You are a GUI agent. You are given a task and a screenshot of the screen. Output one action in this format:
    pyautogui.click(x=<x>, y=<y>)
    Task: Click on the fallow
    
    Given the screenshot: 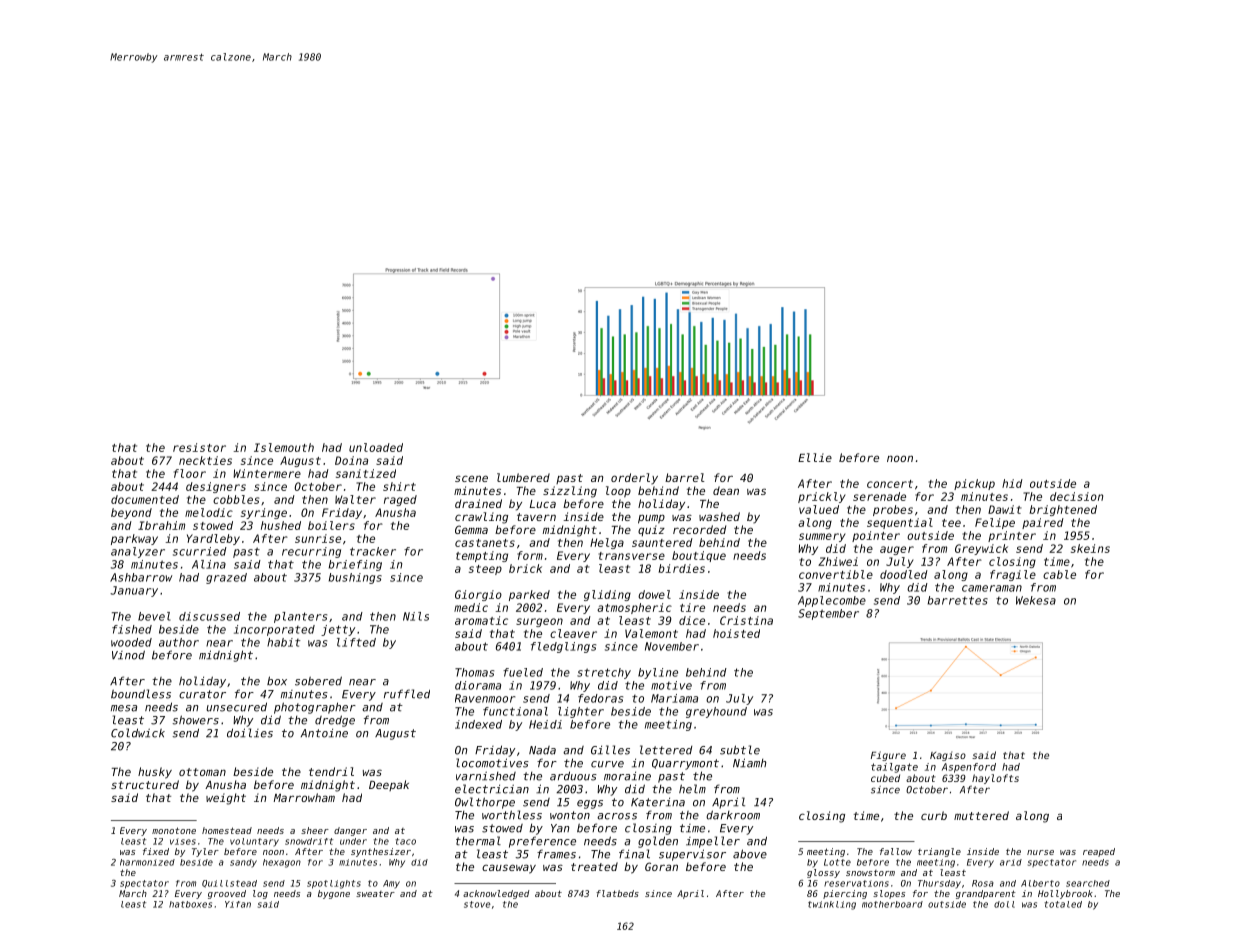 What is the action you would take?
    pyautogui.click(x=896, y=851)
